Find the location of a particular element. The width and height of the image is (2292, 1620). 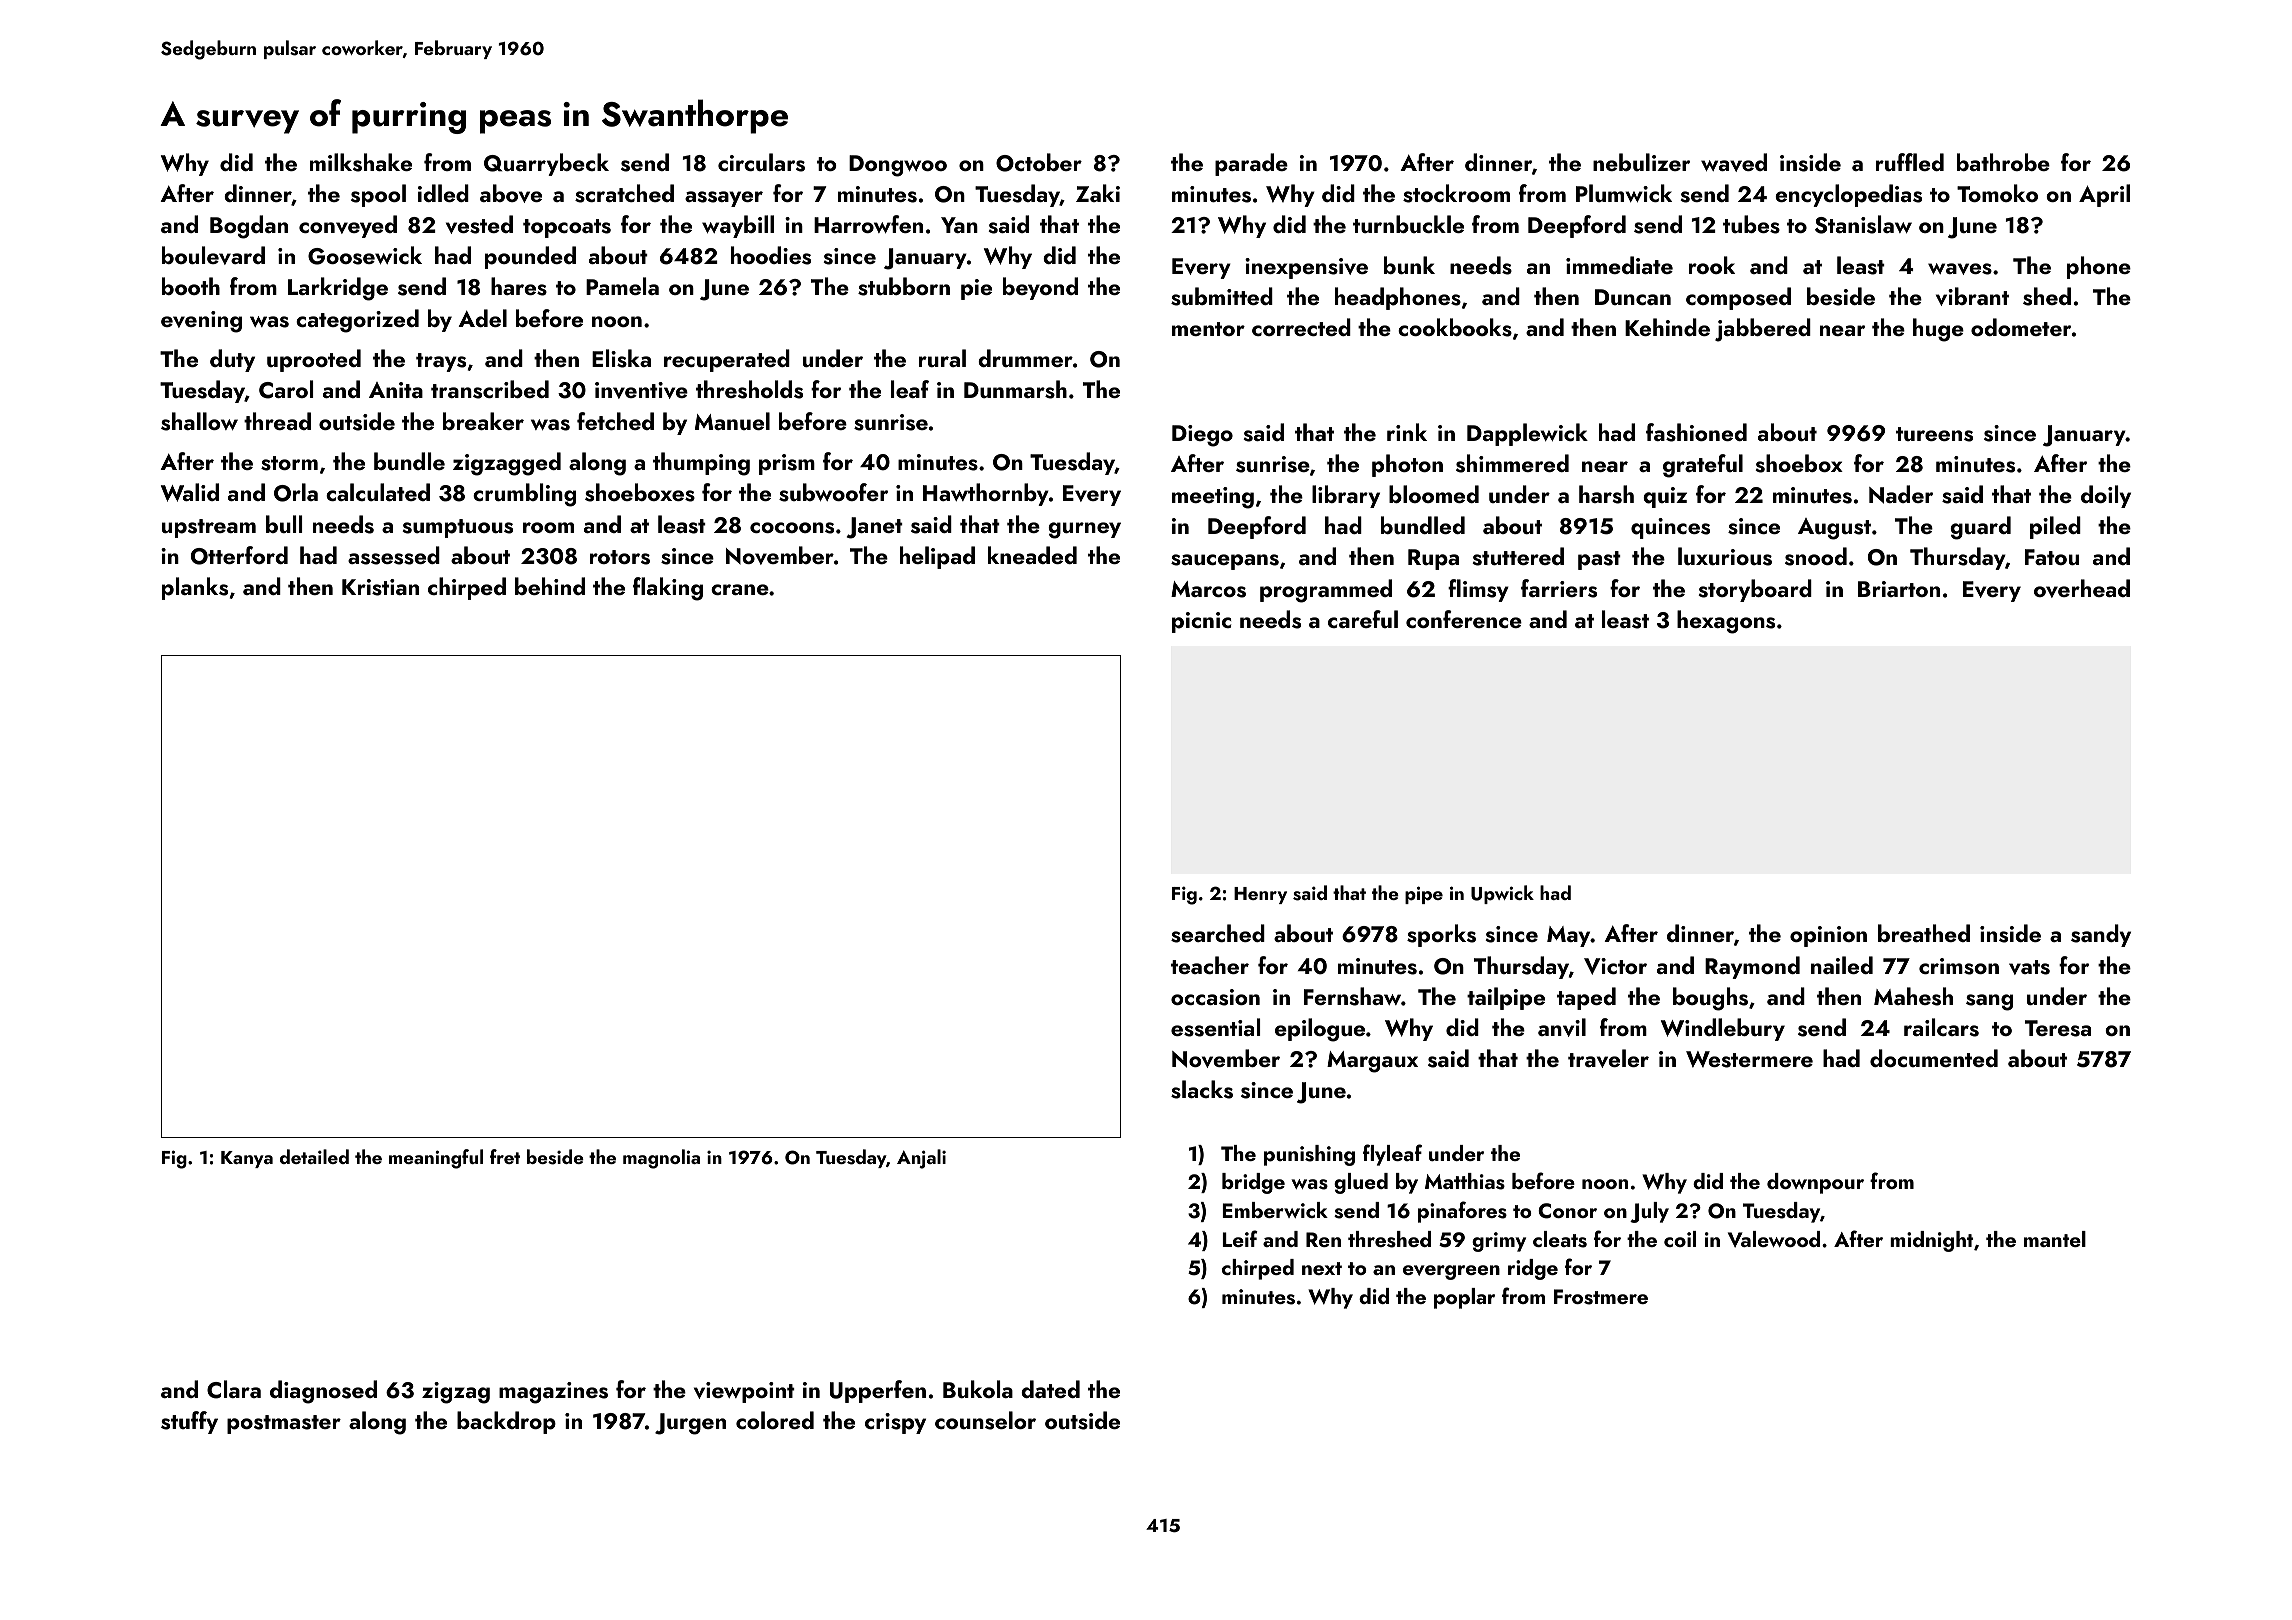

Frostmere is located at coordinates (1601, 1297).
